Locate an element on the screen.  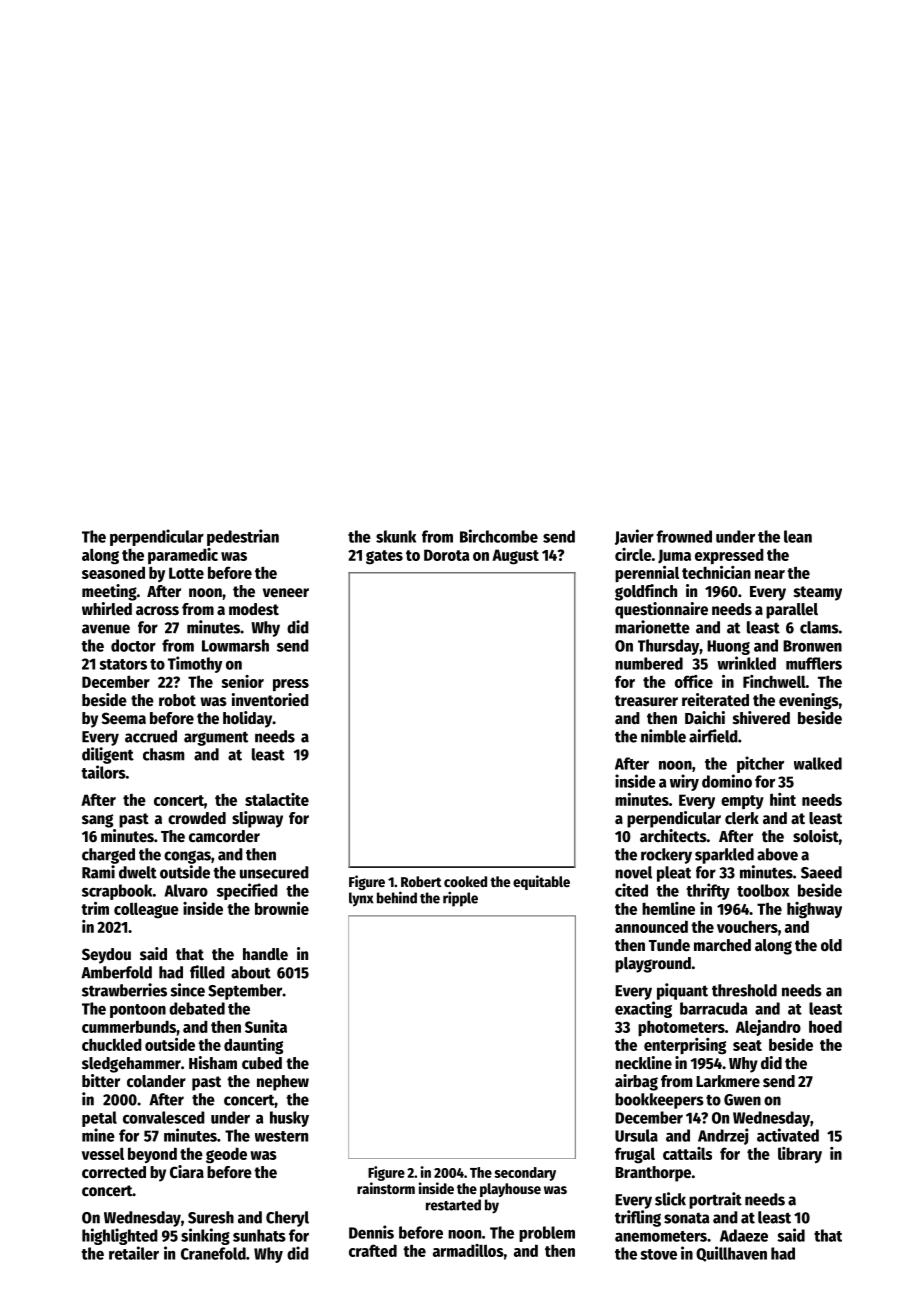
Cranefold is located at coordinates (213, 1253).
